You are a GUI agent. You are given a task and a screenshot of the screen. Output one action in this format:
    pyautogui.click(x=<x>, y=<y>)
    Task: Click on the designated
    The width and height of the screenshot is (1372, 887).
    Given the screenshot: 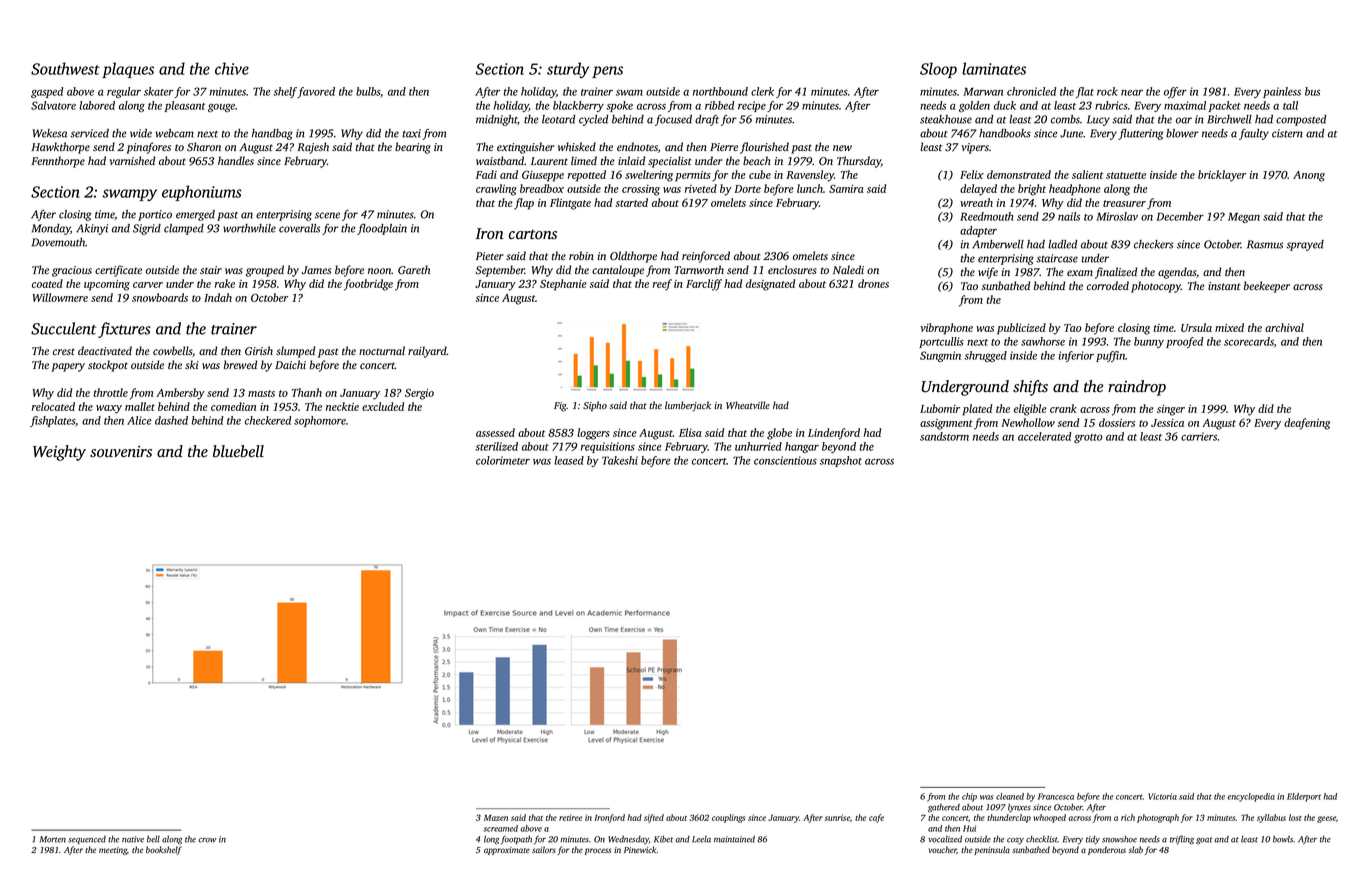 What is the action you would take?
    pyautogui.click(x=770, y=285)
